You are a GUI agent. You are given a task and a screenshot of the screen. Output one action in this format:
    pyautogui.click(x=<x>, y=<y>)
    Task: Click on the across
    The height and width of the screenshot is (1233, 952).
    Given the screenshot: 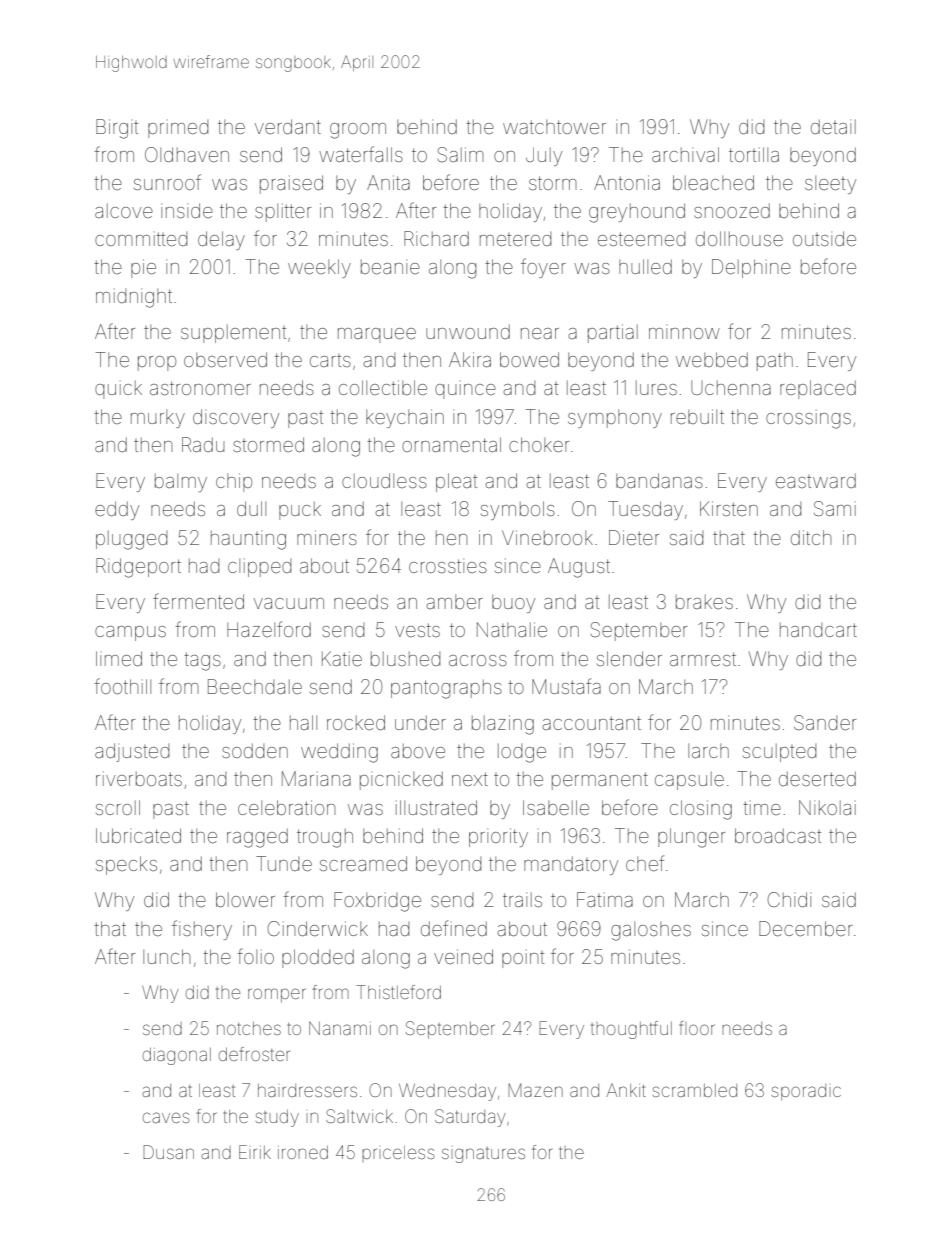 What is the action you would take?
    pyautogui.click(x=478, y=660)
